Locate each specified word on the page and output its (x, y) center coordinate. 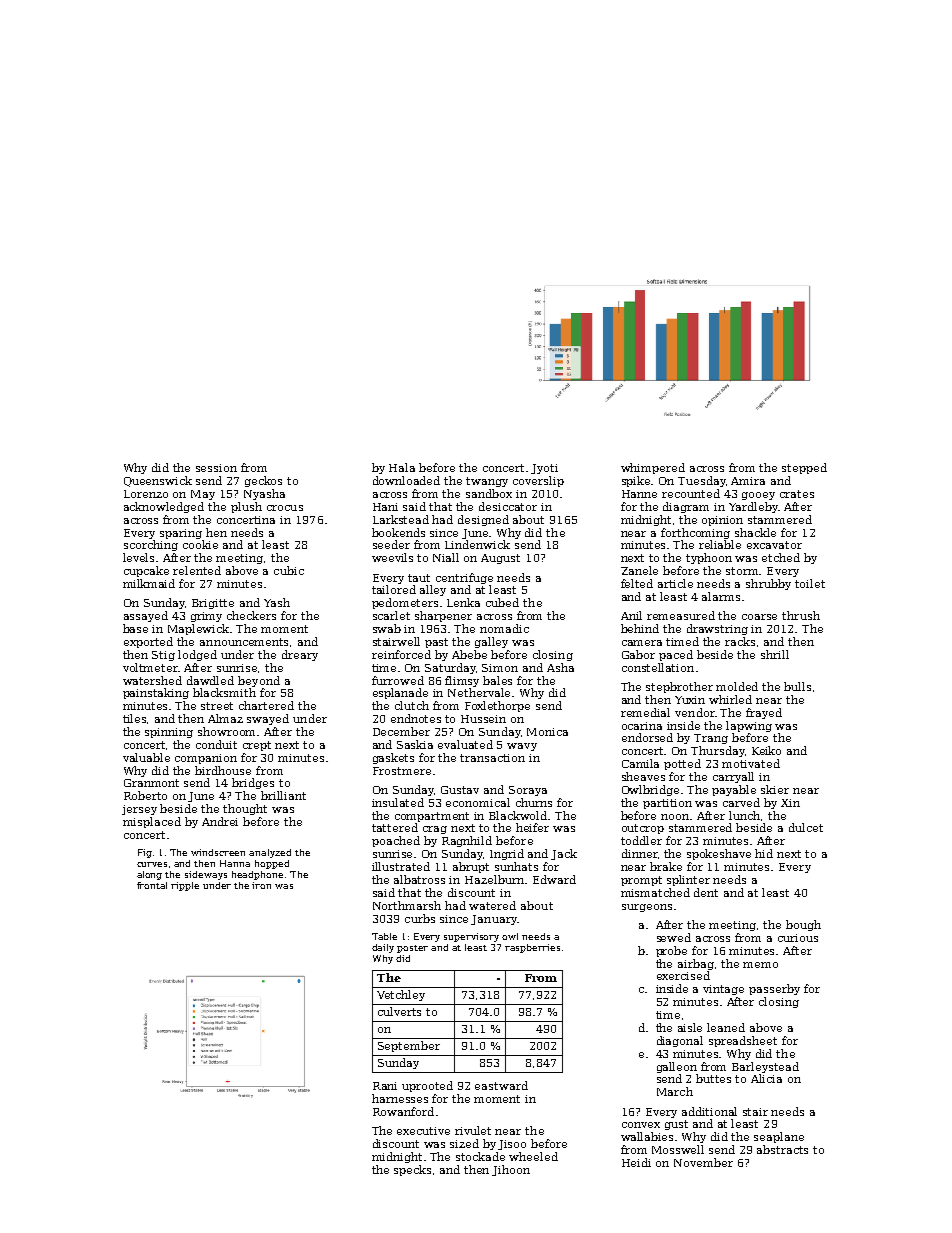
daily (383, 948)
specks (412, 1170)
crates (797, 494)
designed (483, 520)
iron (261, 885)
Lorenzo (146, 494)
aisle (690, 1027)
